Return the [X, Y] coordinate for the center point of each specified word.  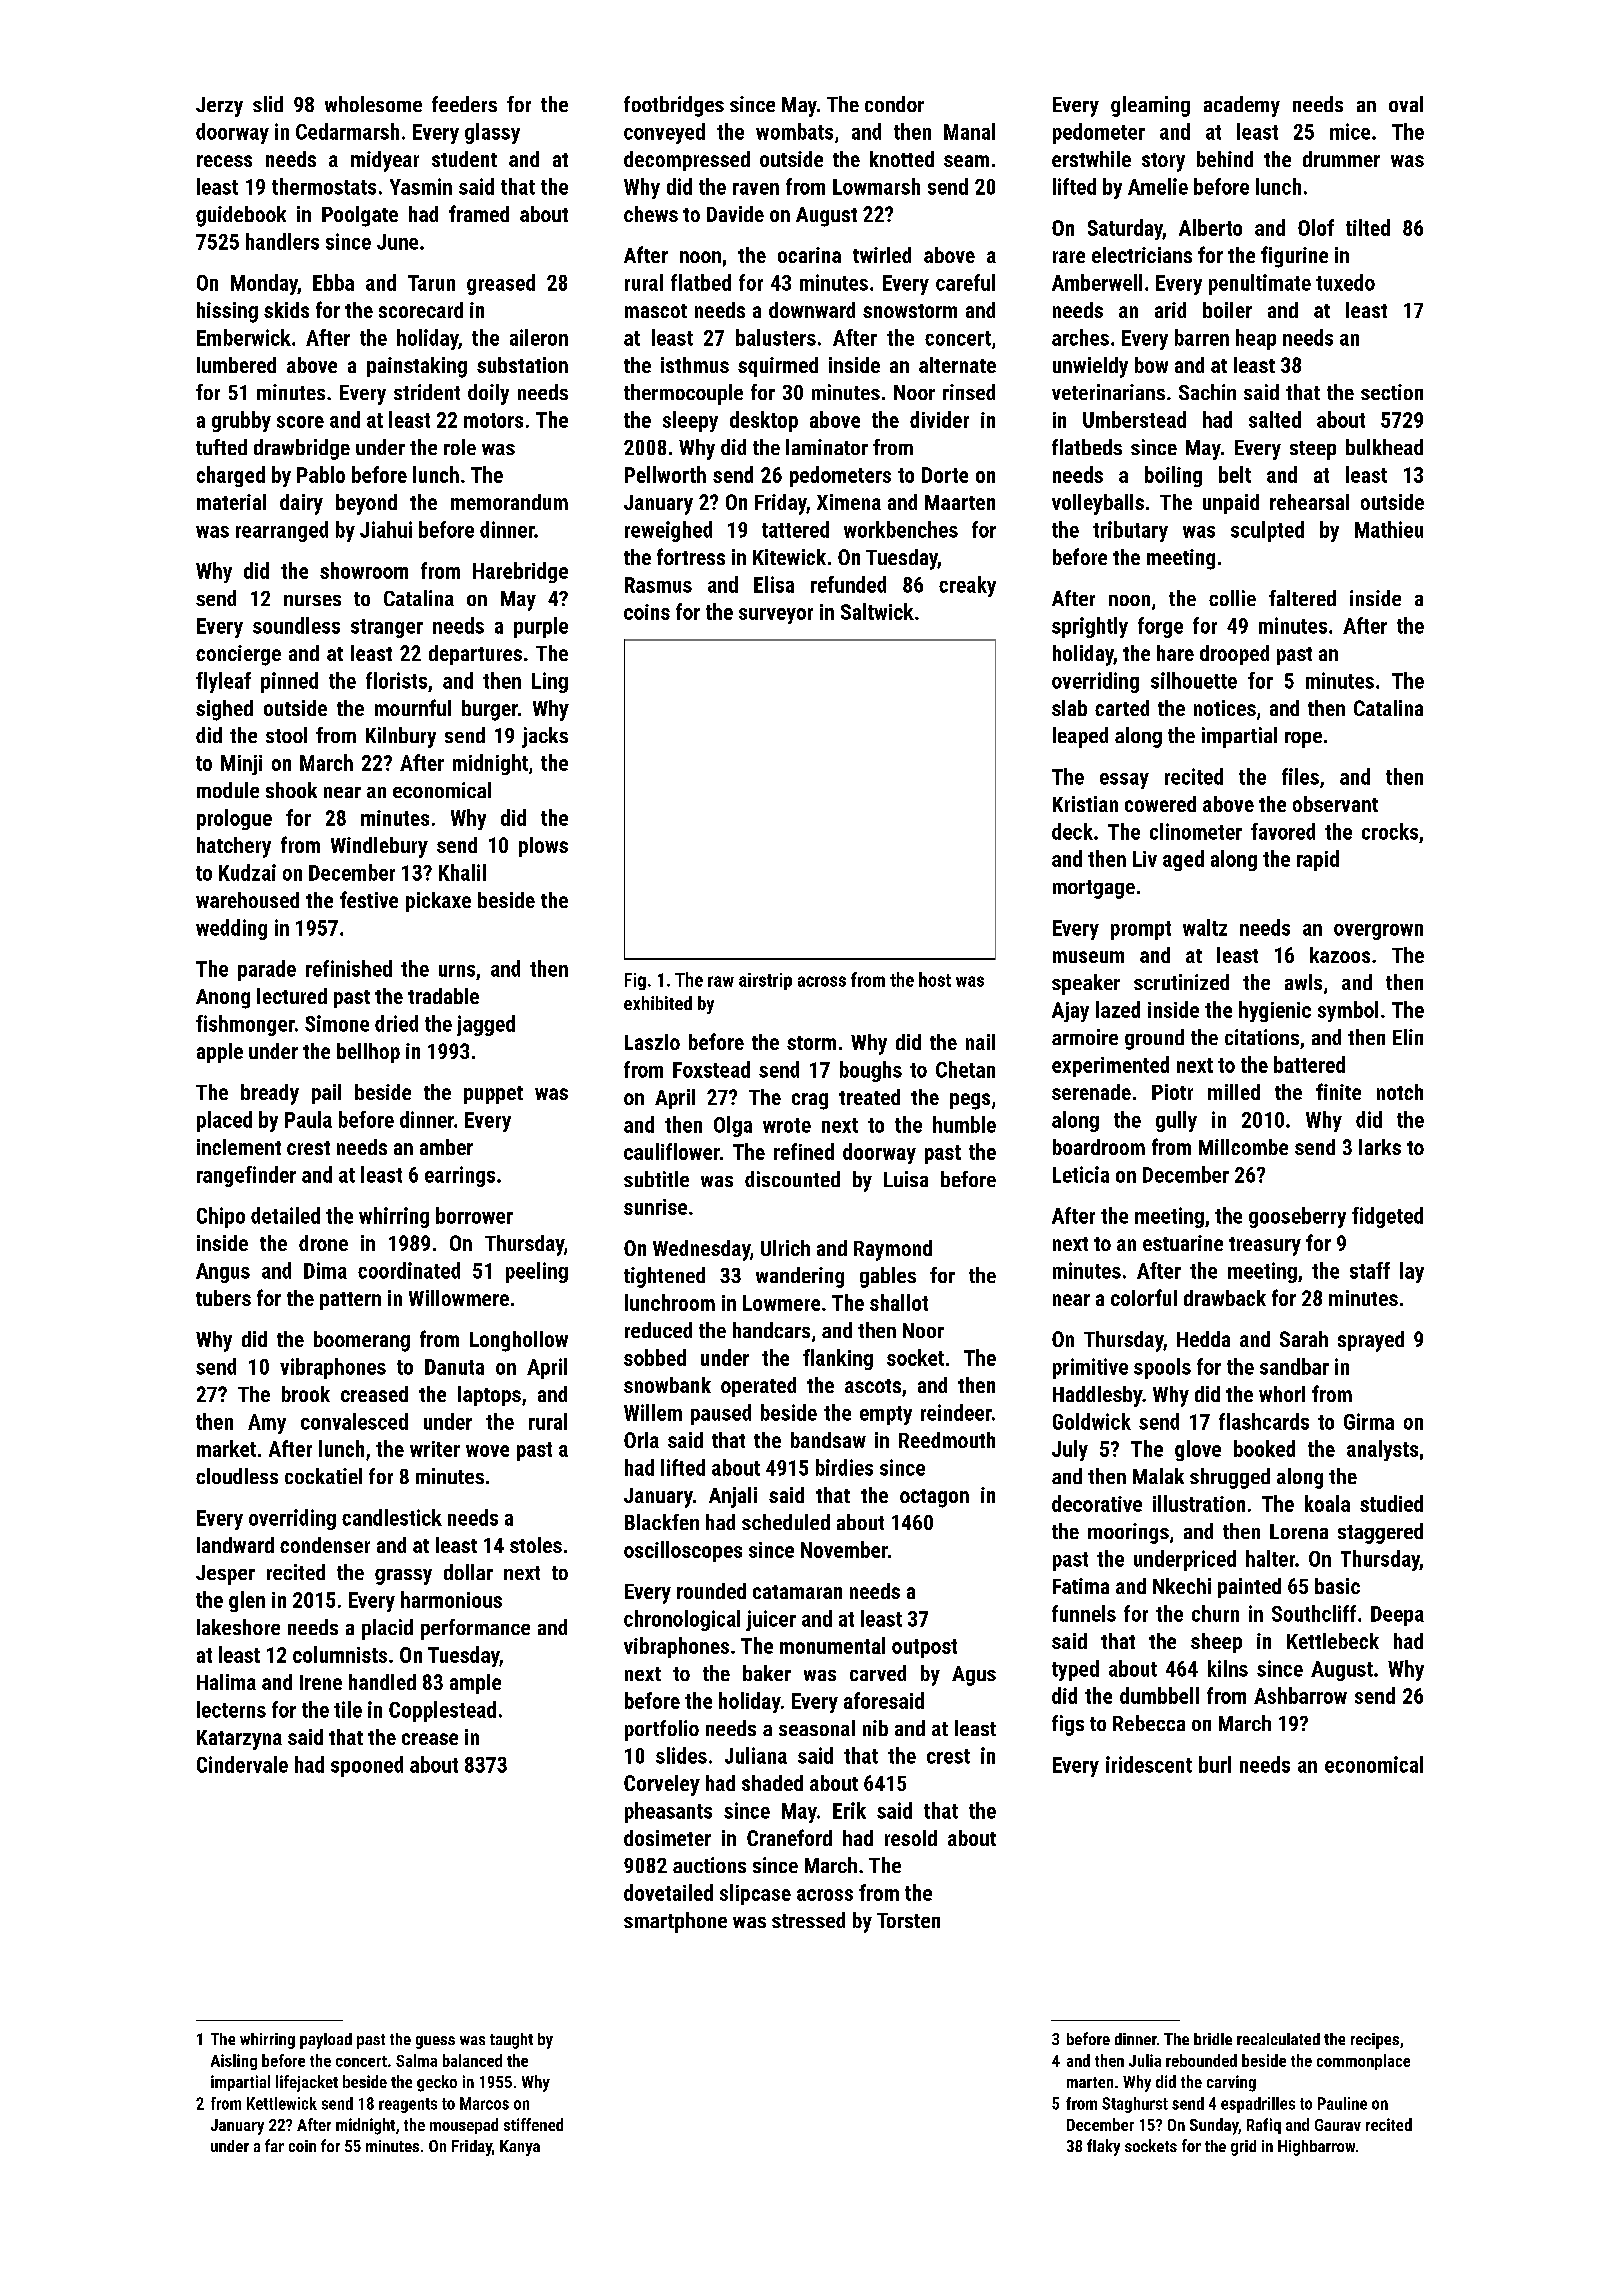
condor [894, 104]
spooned [367, 1766]
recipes [1375, 2041]
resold [911, 1838]
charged [231, 476]
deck [1072, 831]
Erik [849, 1810]
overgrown [1378, 932]
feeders [464, 104]
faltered [1302, 598]
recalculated [1278, 2039]
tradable [443, 996]
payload [326, 2041]
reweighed [668, 531]
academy [1242, 106]
